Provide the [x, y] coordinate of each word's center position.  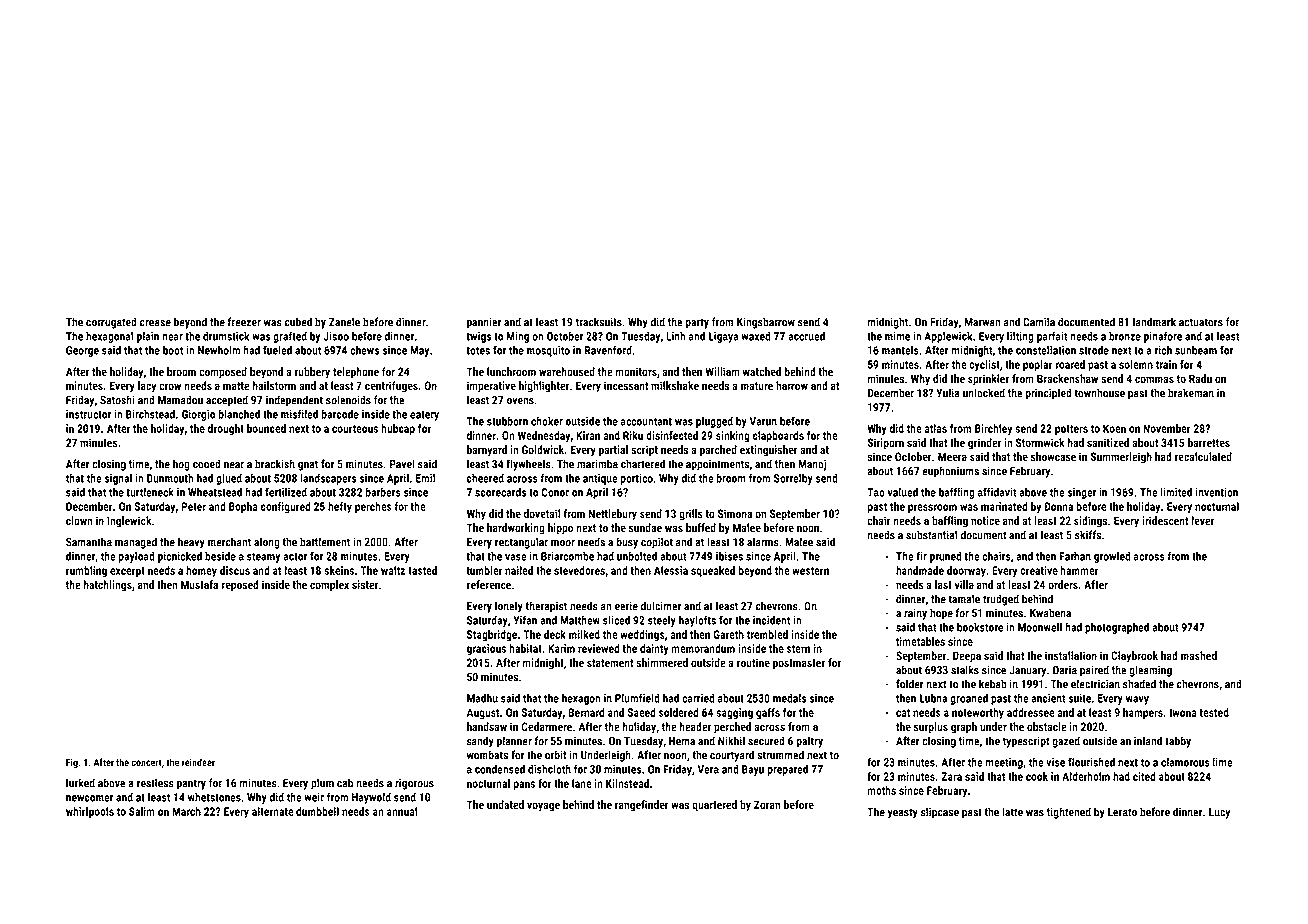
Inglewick [129, 522]
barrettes [1209, 442]
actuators [1201, 322]
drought [226, 429]
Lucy [1219, 813]
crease [155, 323]
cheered [485, 478]
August [483, 713]
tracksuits [599, 322]
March [186, 811]
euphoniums [950, 472]
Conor [555, 492]
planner [514, 742]
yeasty [902, 813]
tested [1214, 712]
